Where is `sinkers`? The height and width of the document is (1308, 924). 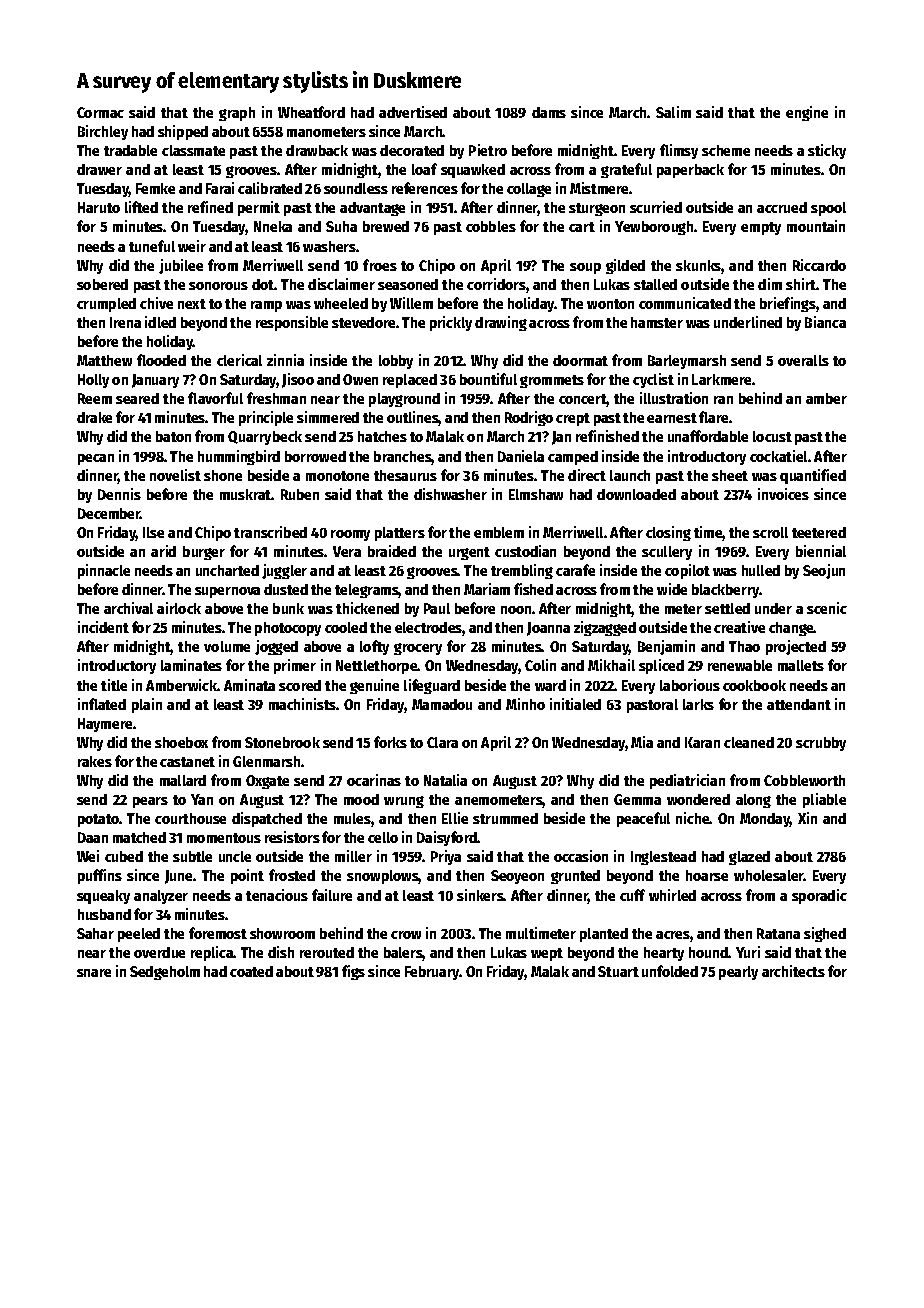
sinkers is located at coordinates (480, 895).
